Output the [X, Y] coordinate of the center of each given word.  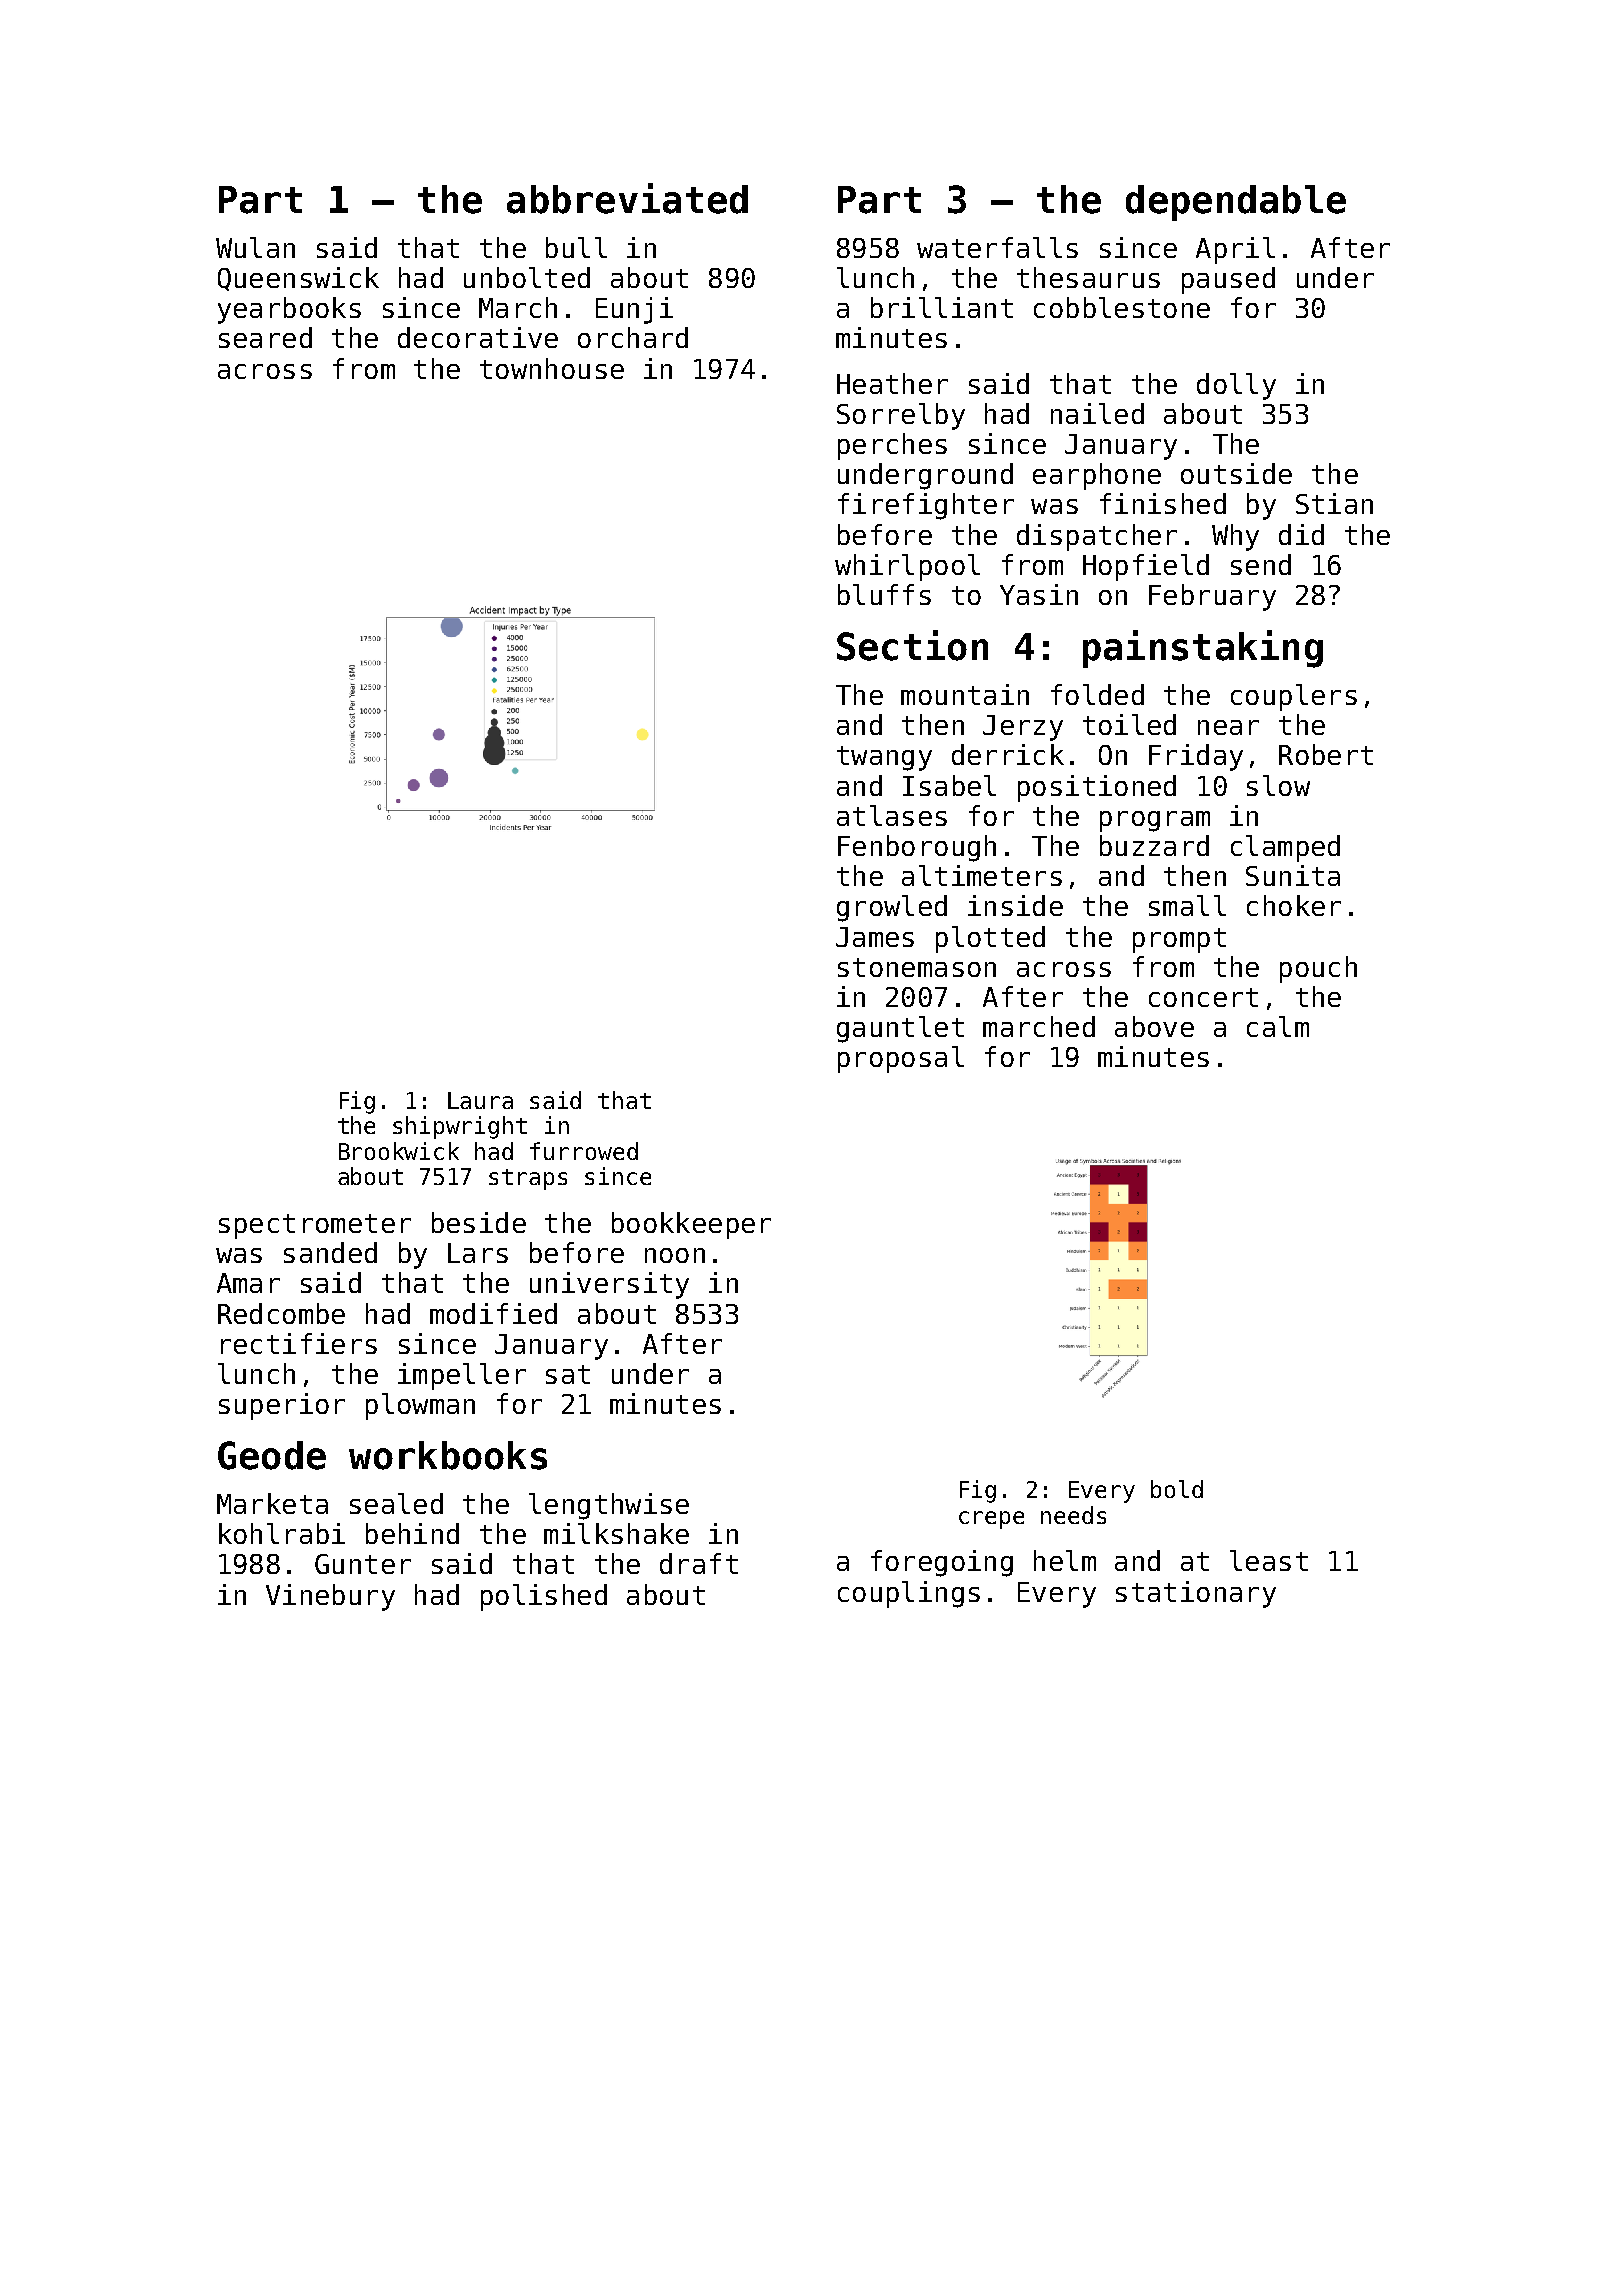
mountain [965, 694]
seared [265, 337]
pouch [1318, 969]
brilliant [942, 307]
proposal [901, 1059]
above [1154, 1026]
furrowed [584, 1151]
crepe [991, 1520]
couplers [1294, 697]
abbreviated [627, 198]
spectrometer [315, 1226]
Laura [480, 1100]
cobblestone [1122, 307]
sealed [396, 1503]
